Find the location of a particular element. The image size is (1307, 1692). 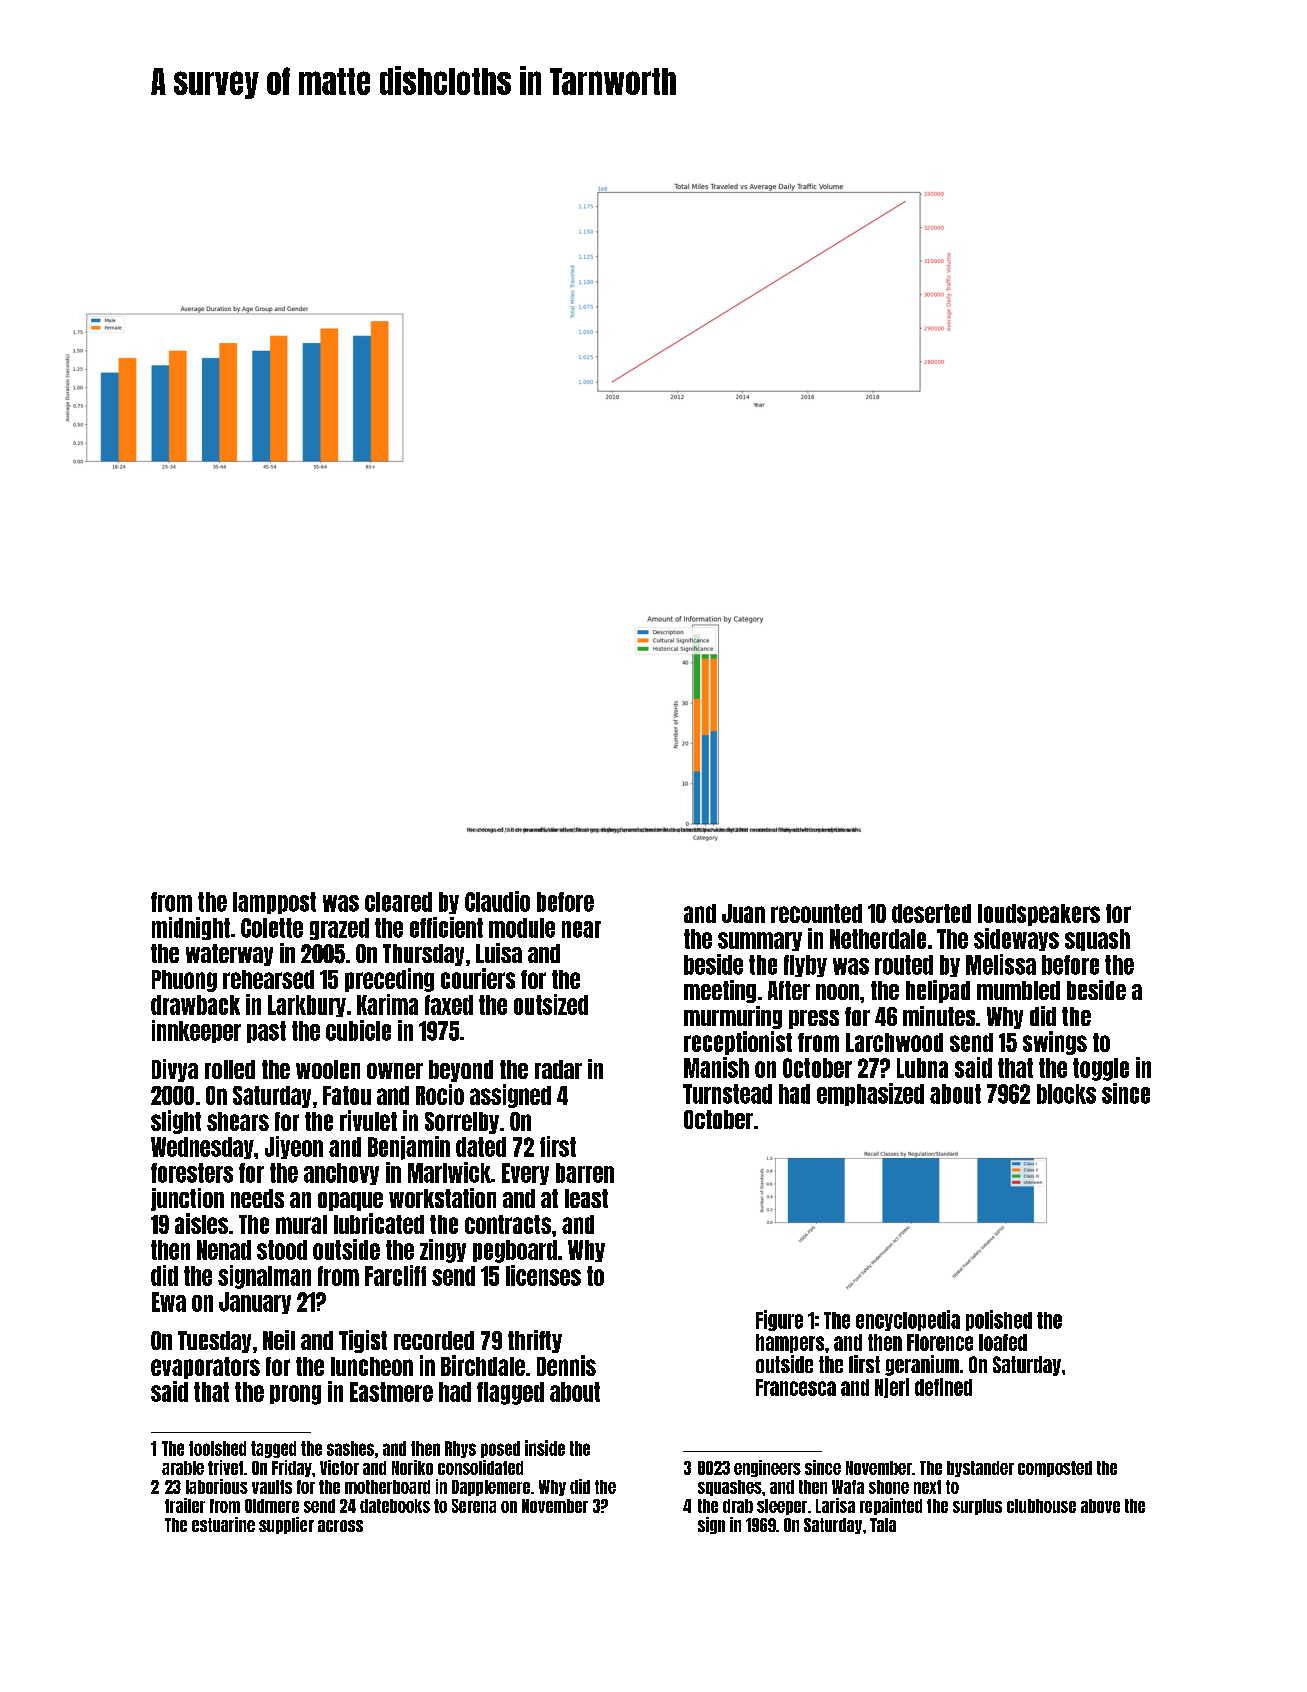

Nenad is located at coordinates (224, 1250).
